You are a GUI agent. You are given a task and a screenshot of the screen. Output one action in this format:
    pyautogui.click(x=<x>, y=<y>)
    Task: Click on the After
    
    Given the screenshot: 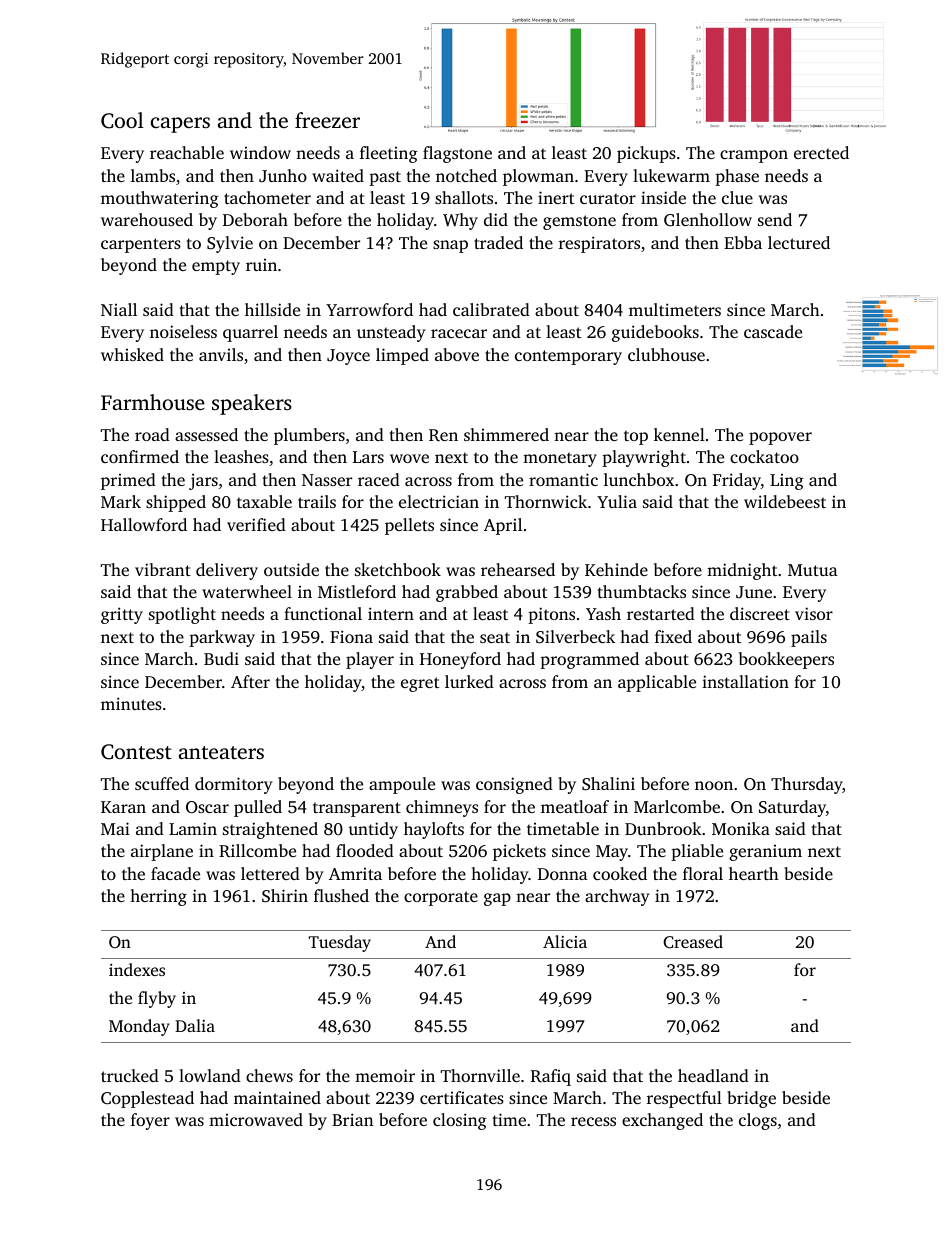 What is the action you would take?
    pyautogui.click(x=250, y=681)
